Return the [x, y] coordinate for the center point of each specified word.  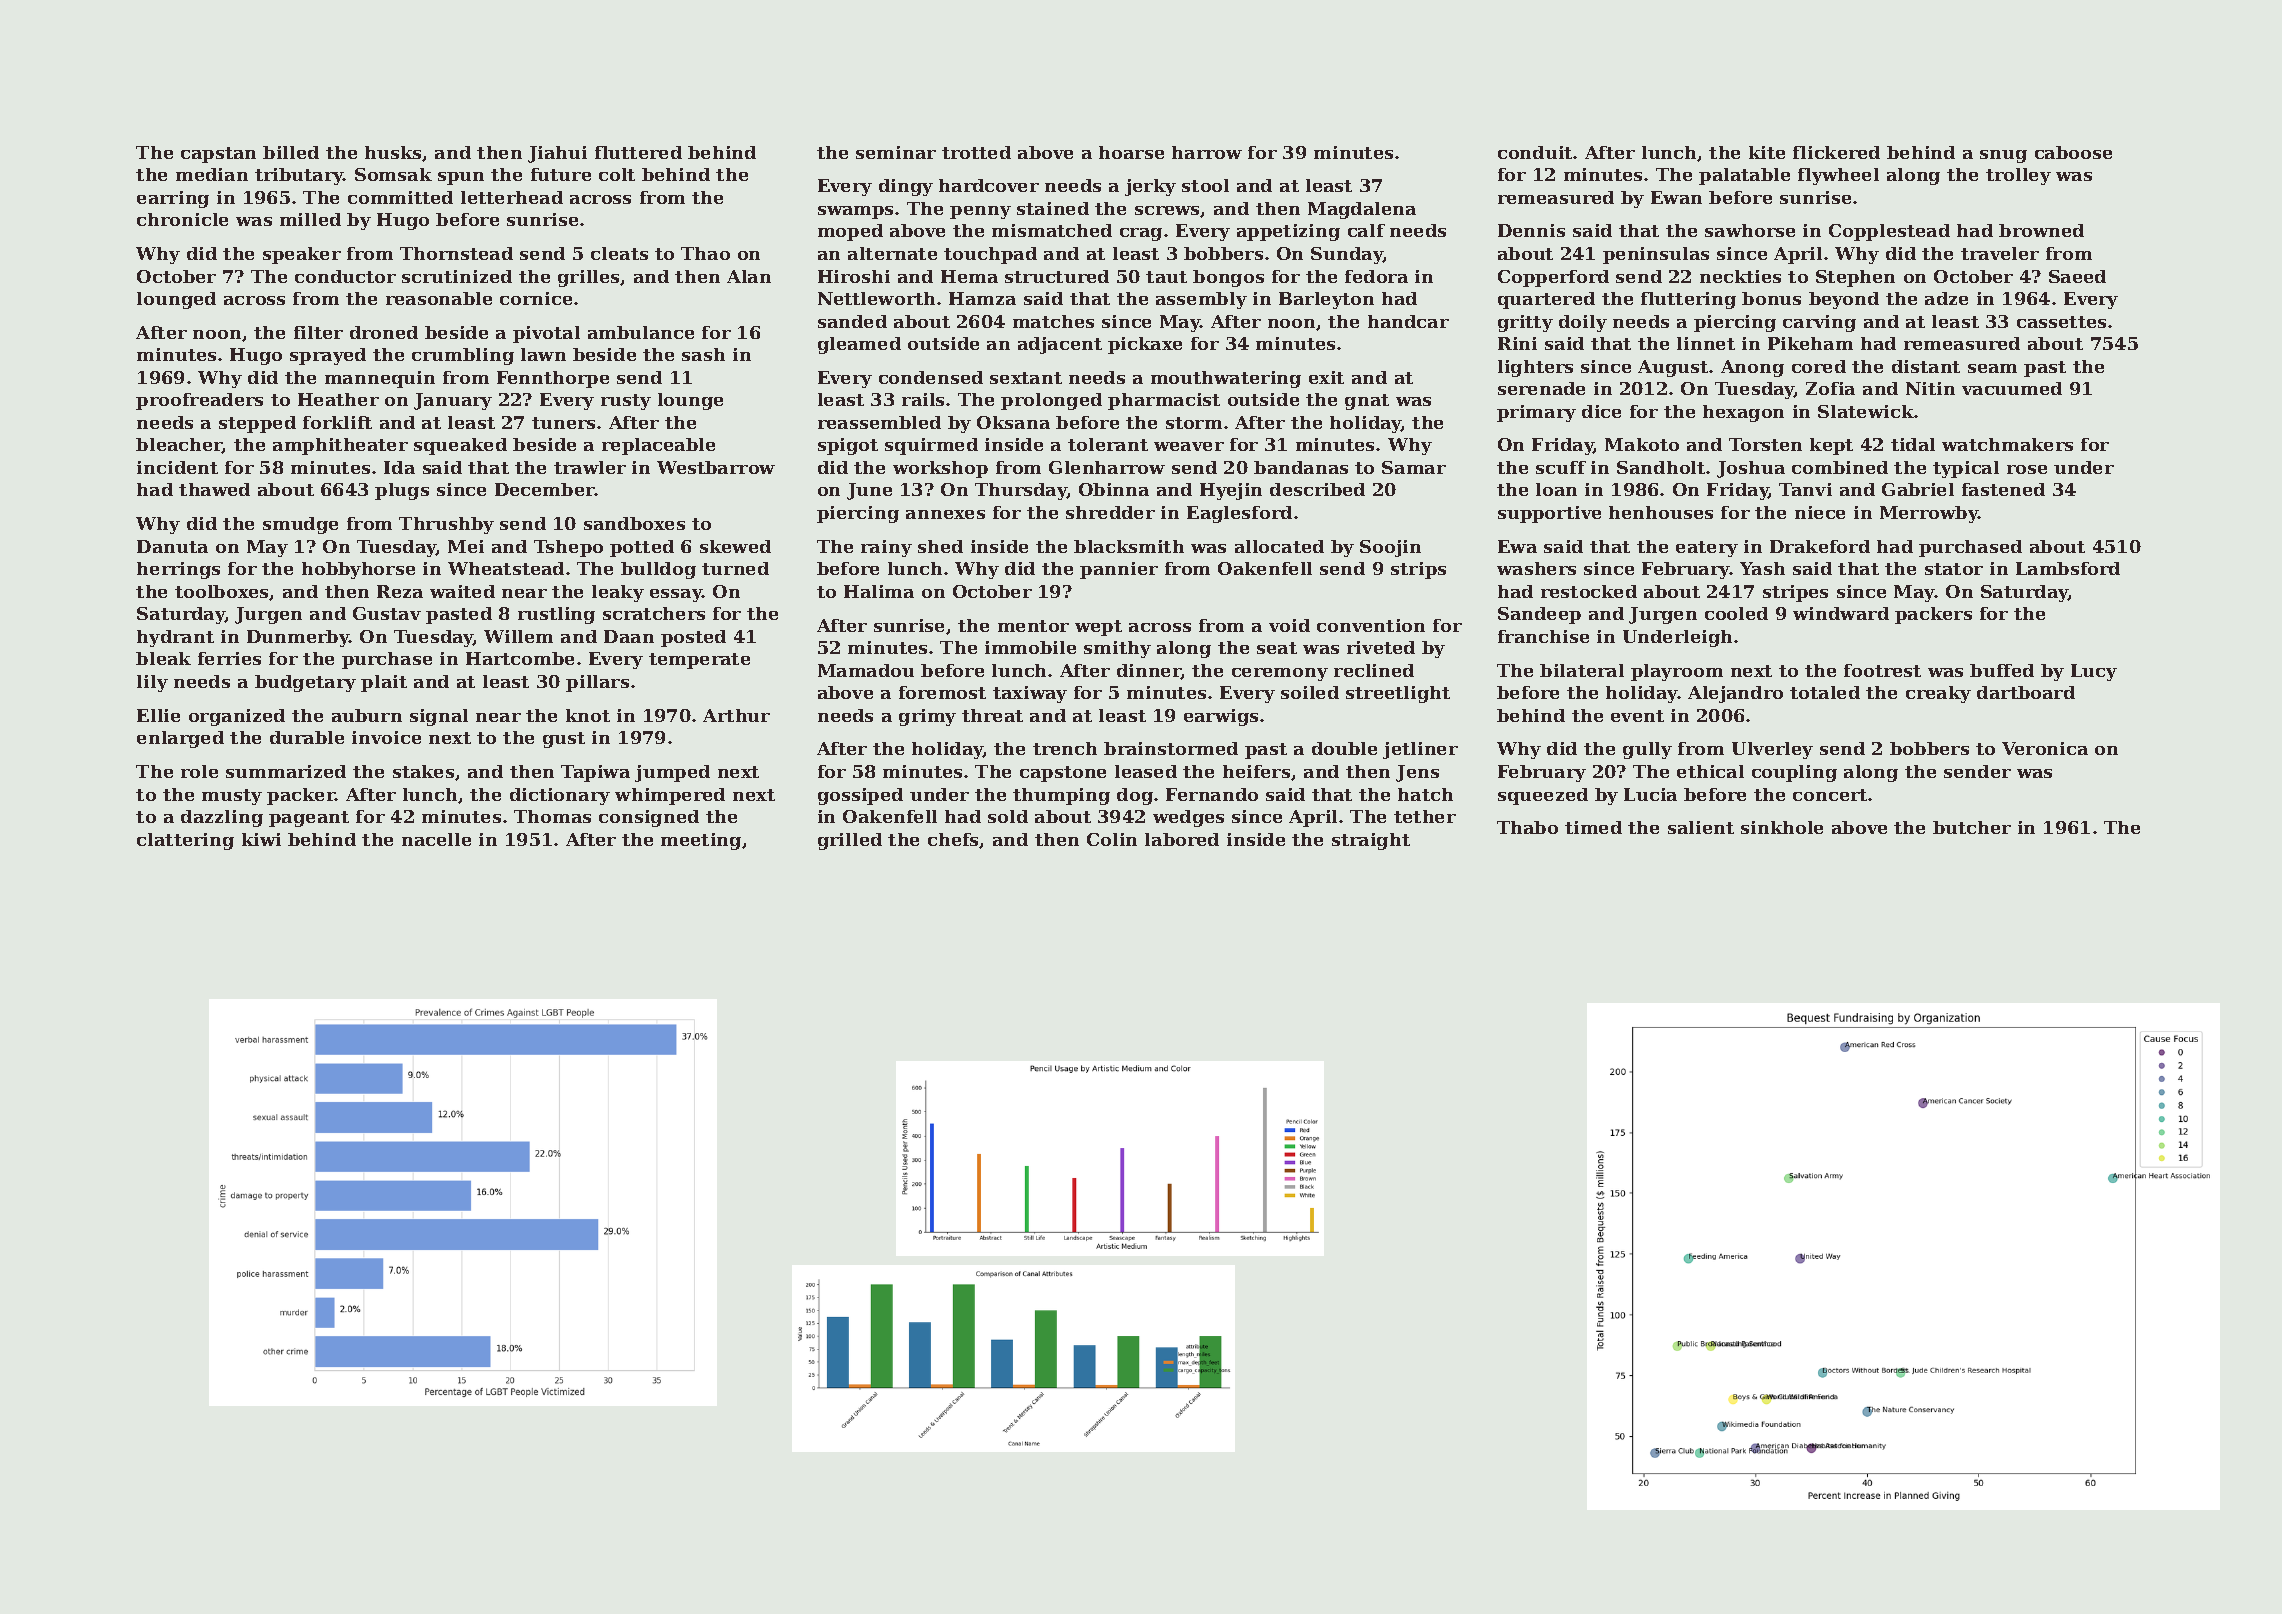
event [1637, 716]
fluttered [638, 152]
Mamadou [866, 670]
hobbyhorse [358, 570]
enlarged [180, 739]
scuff [1561, 467]
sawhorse [1750, 230]
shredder [1110, 512]
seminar [896, 152]
